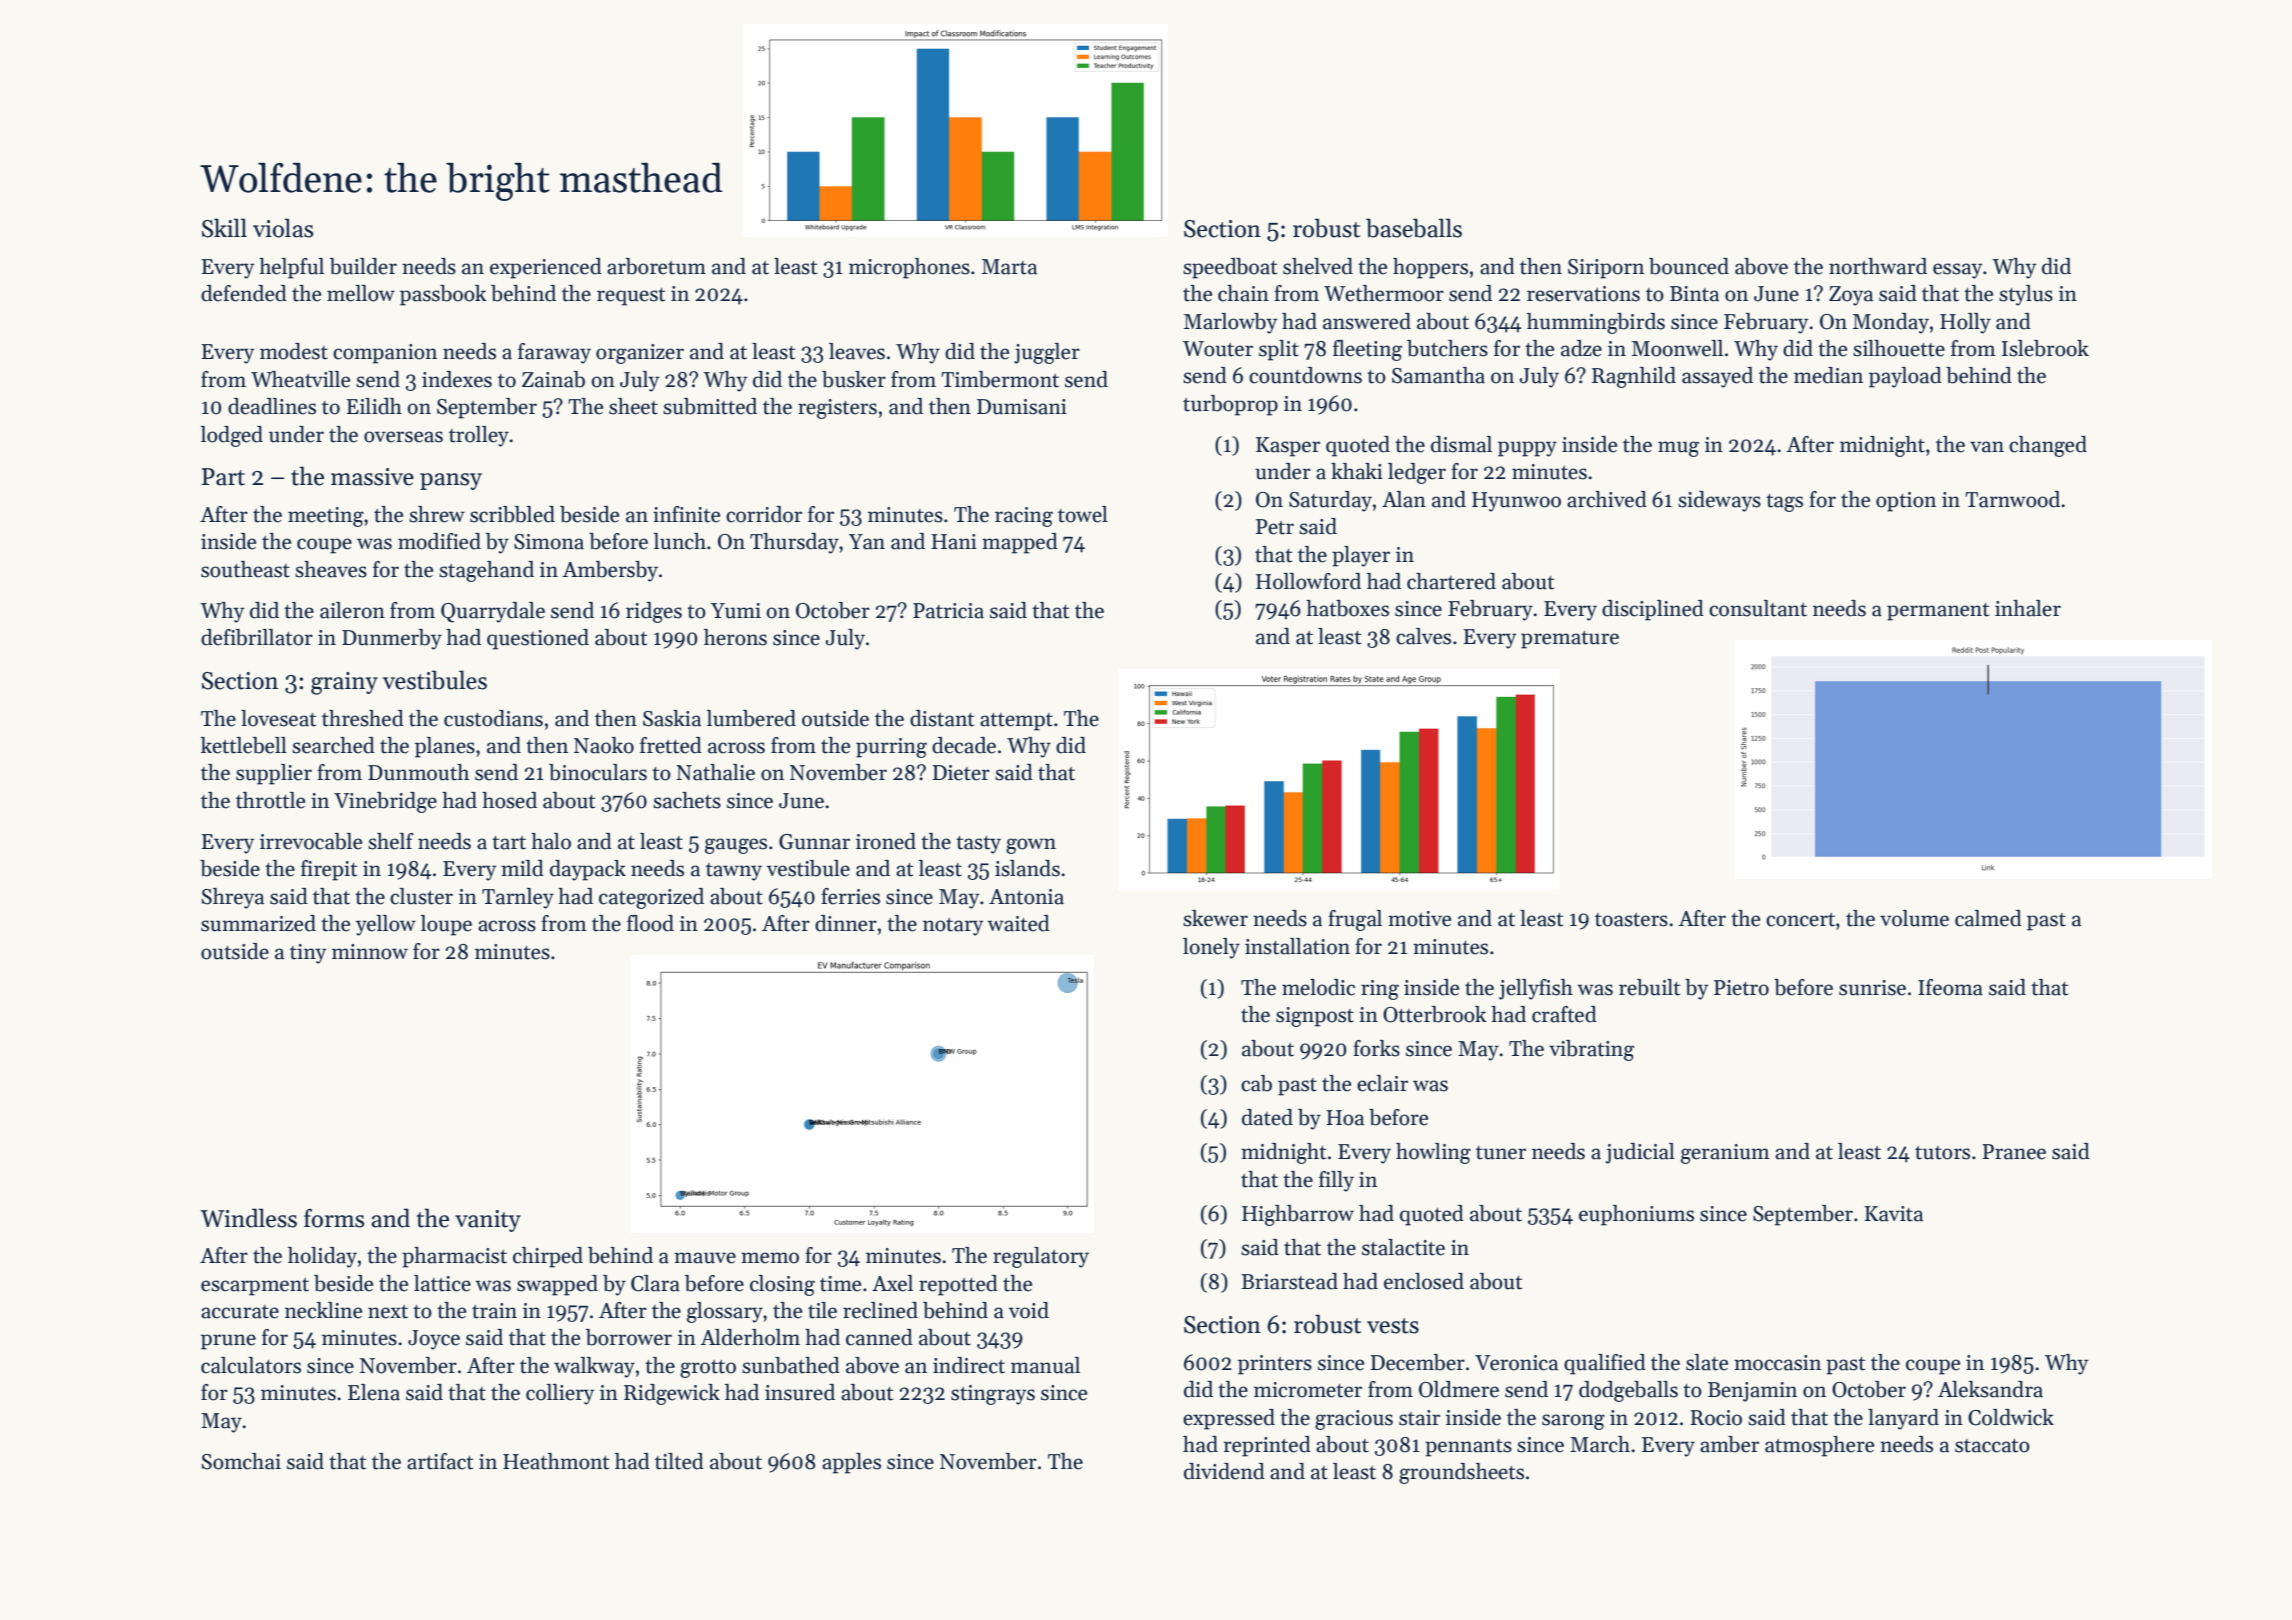  What do you see at coordinates (656, 266) in the document?
I see `arboretum` at bounding box center [656, 266].
